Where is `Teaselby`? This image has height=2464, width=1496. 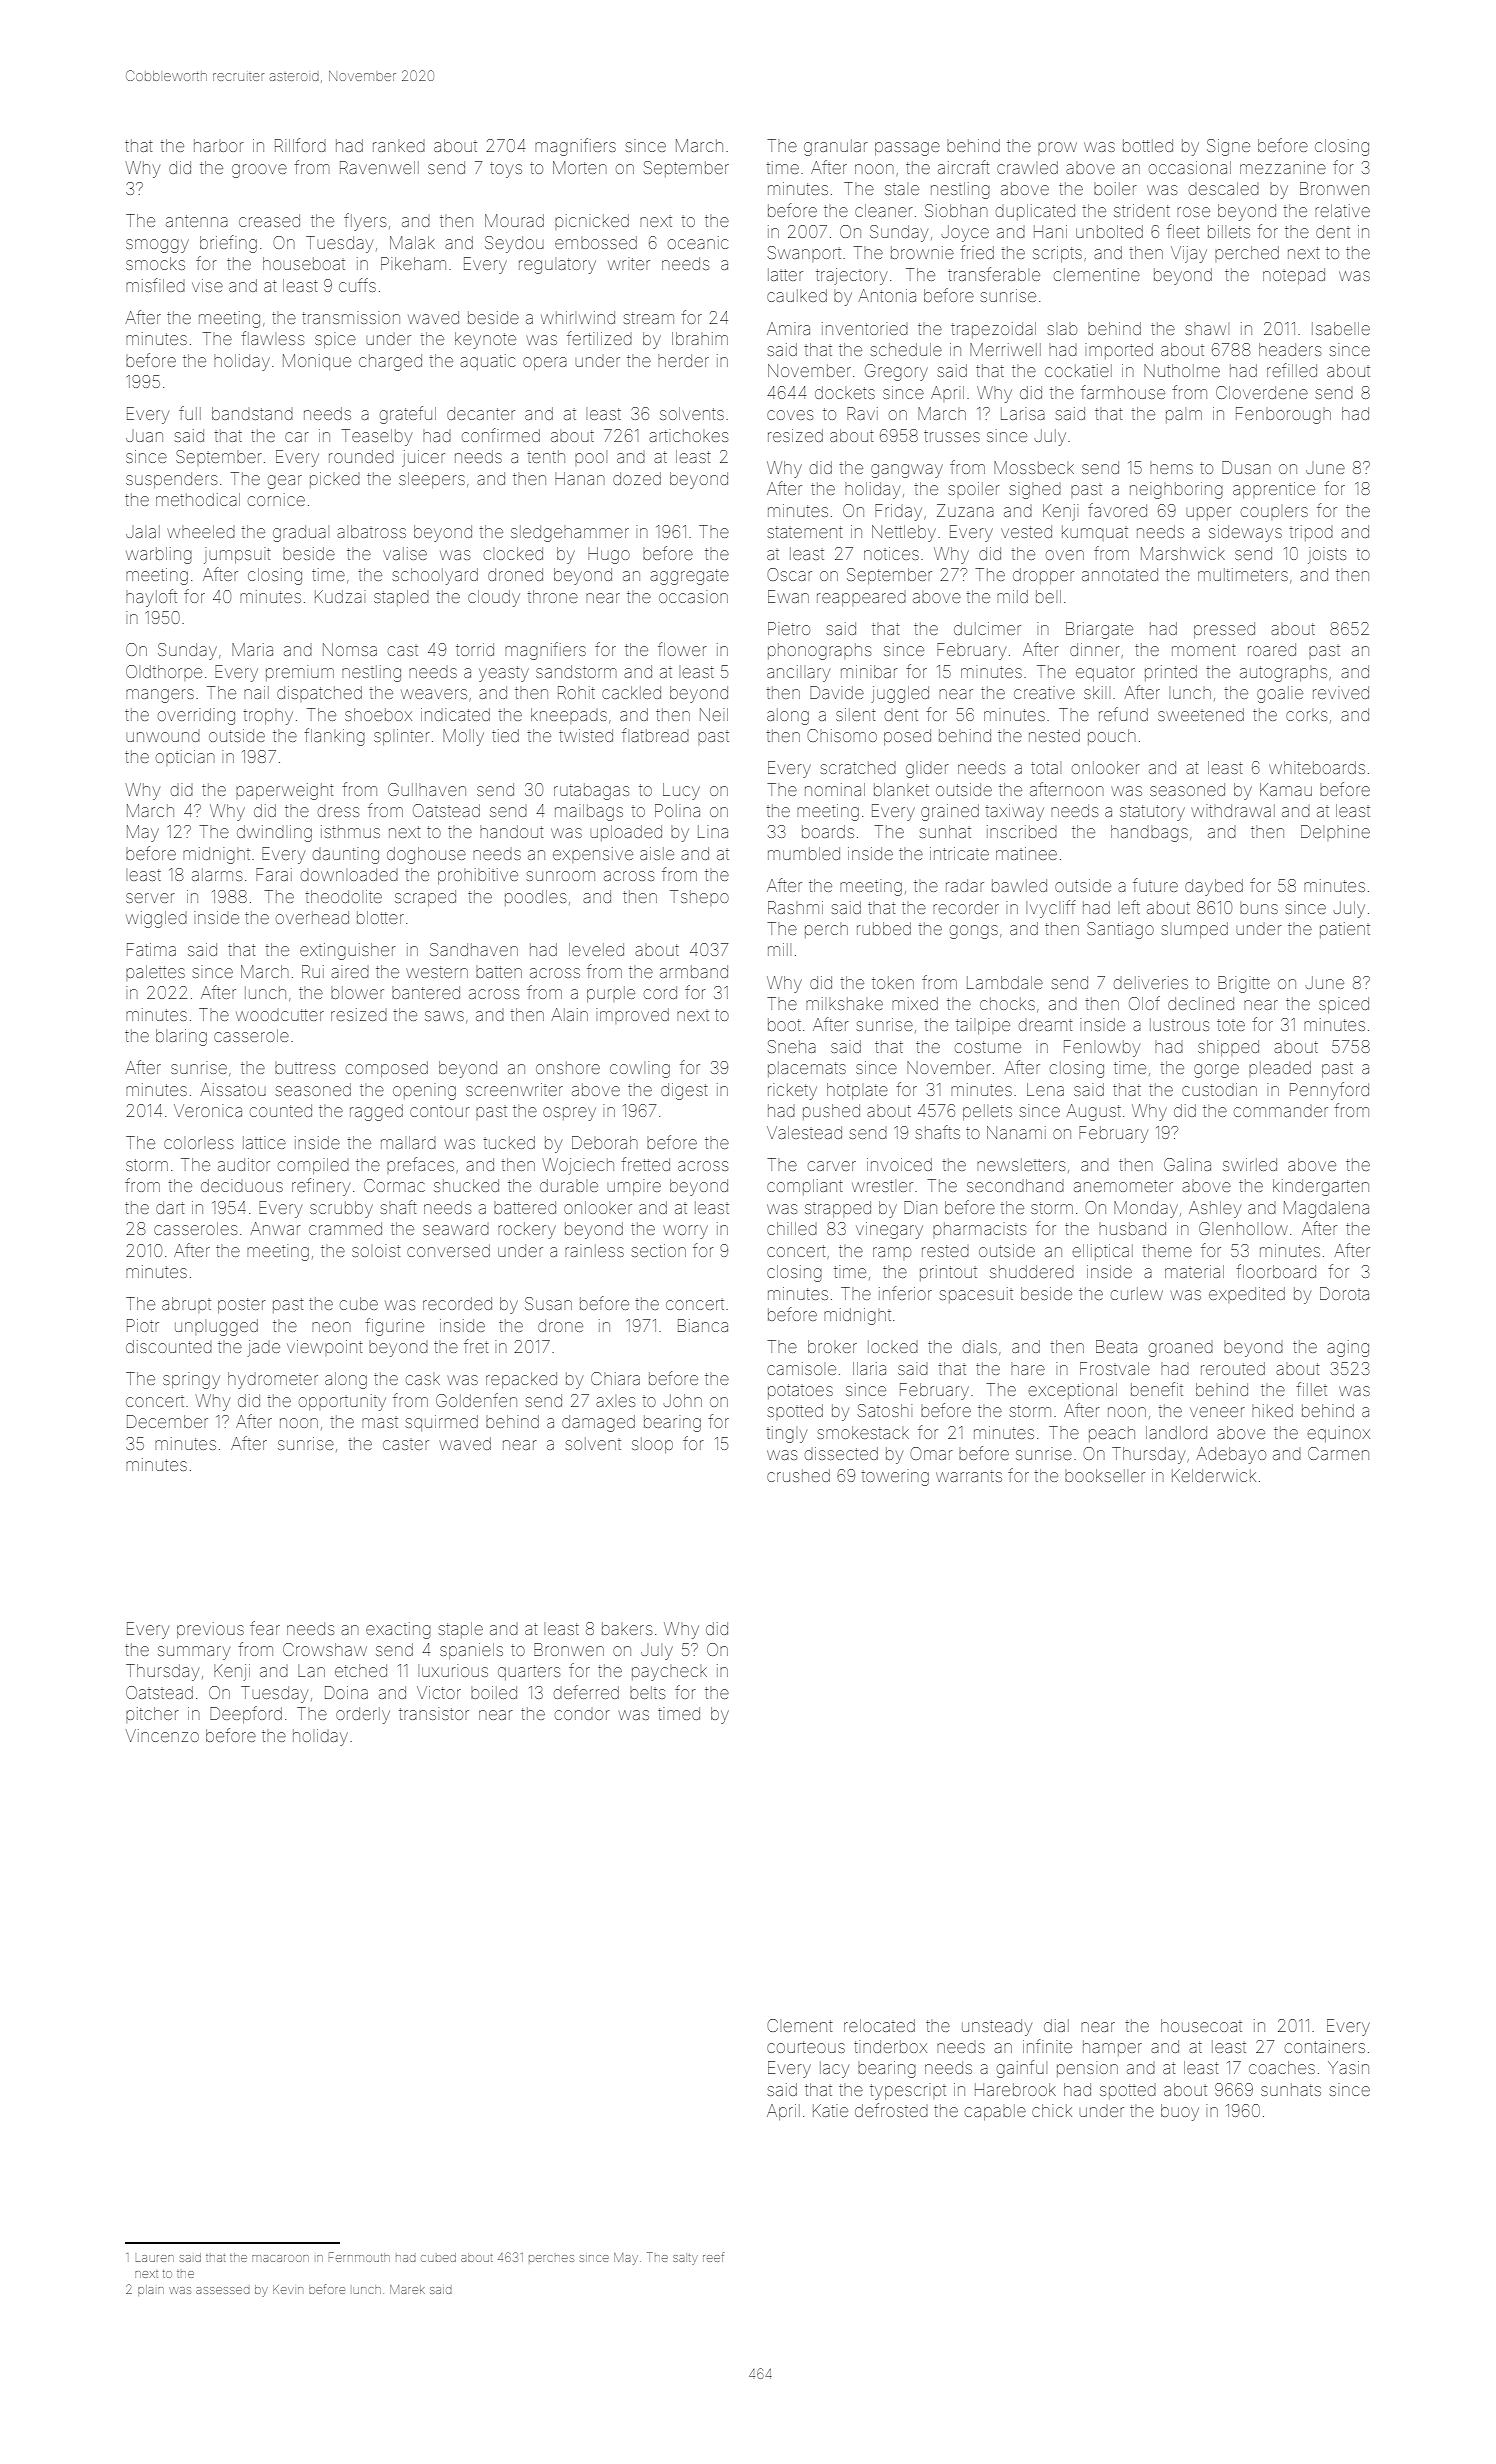
Teaselby is located at coordinates (377, 437).
